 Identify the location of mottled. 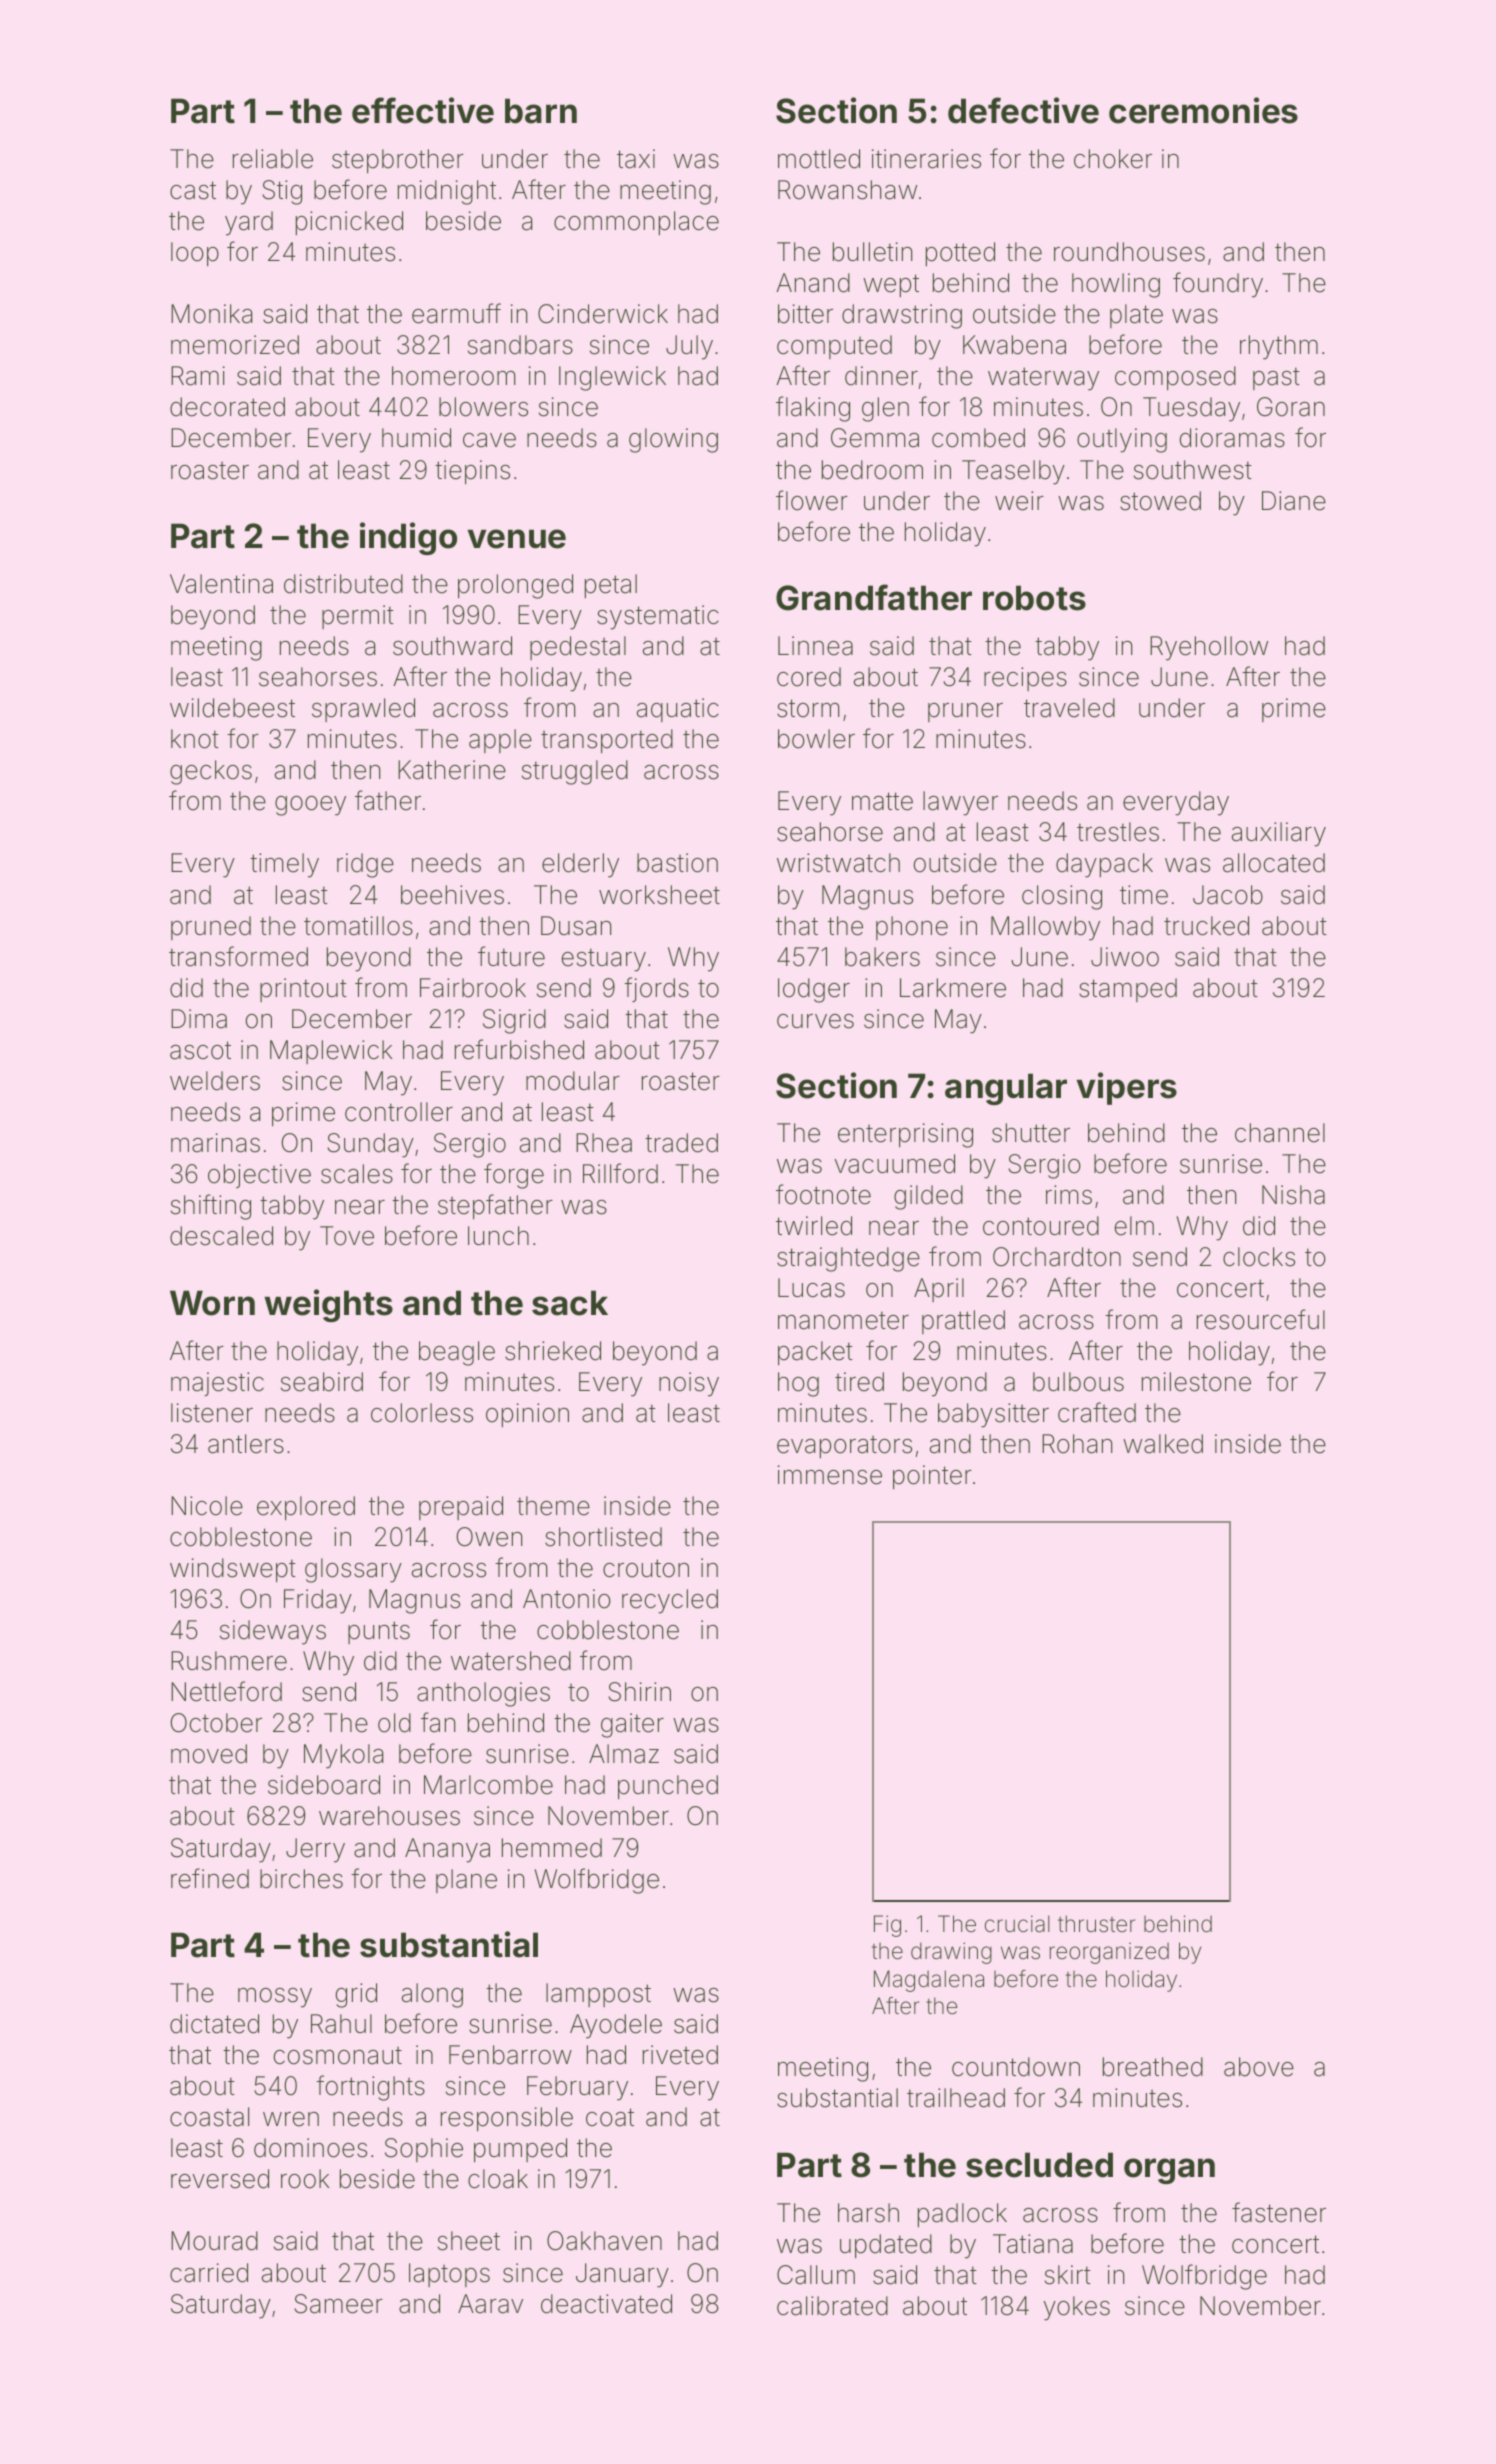
(819, 159).
